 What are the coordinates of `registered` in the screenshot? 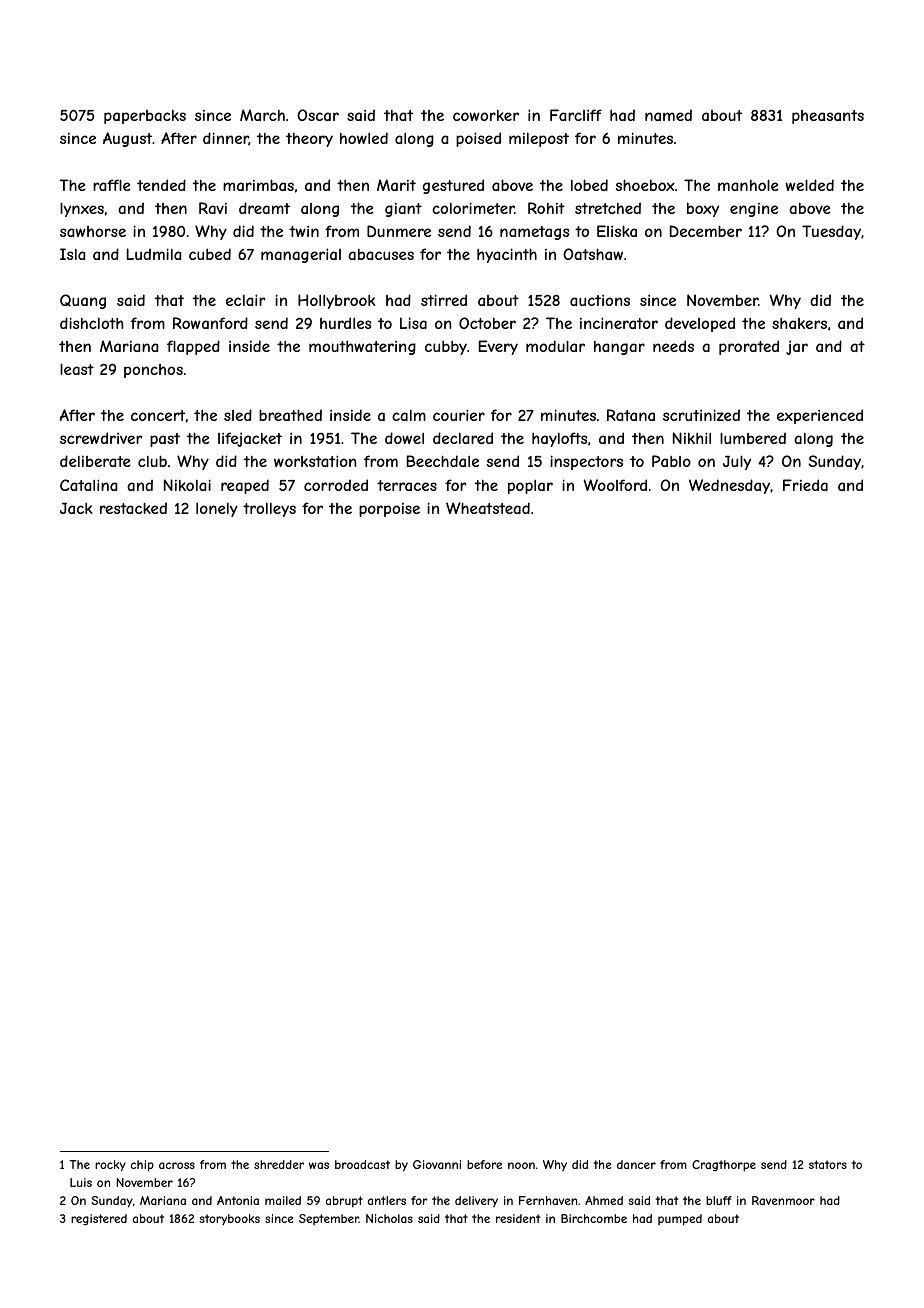 It's located at (99, 1220).
